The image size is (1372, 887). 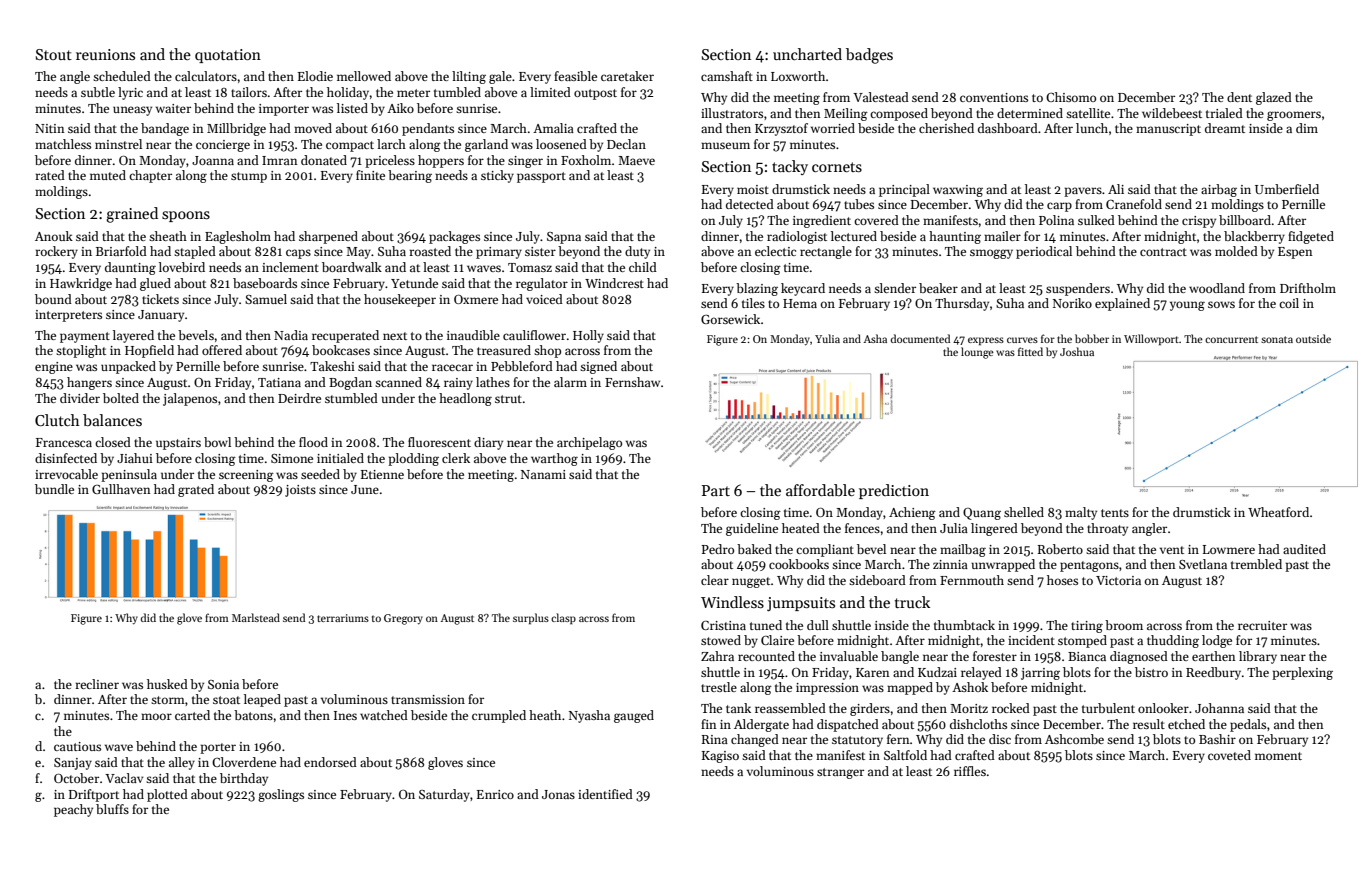 What do you see at coordinates (1294, 116) in the page?
I see `groomers` at bounding box center [1294, 116].
